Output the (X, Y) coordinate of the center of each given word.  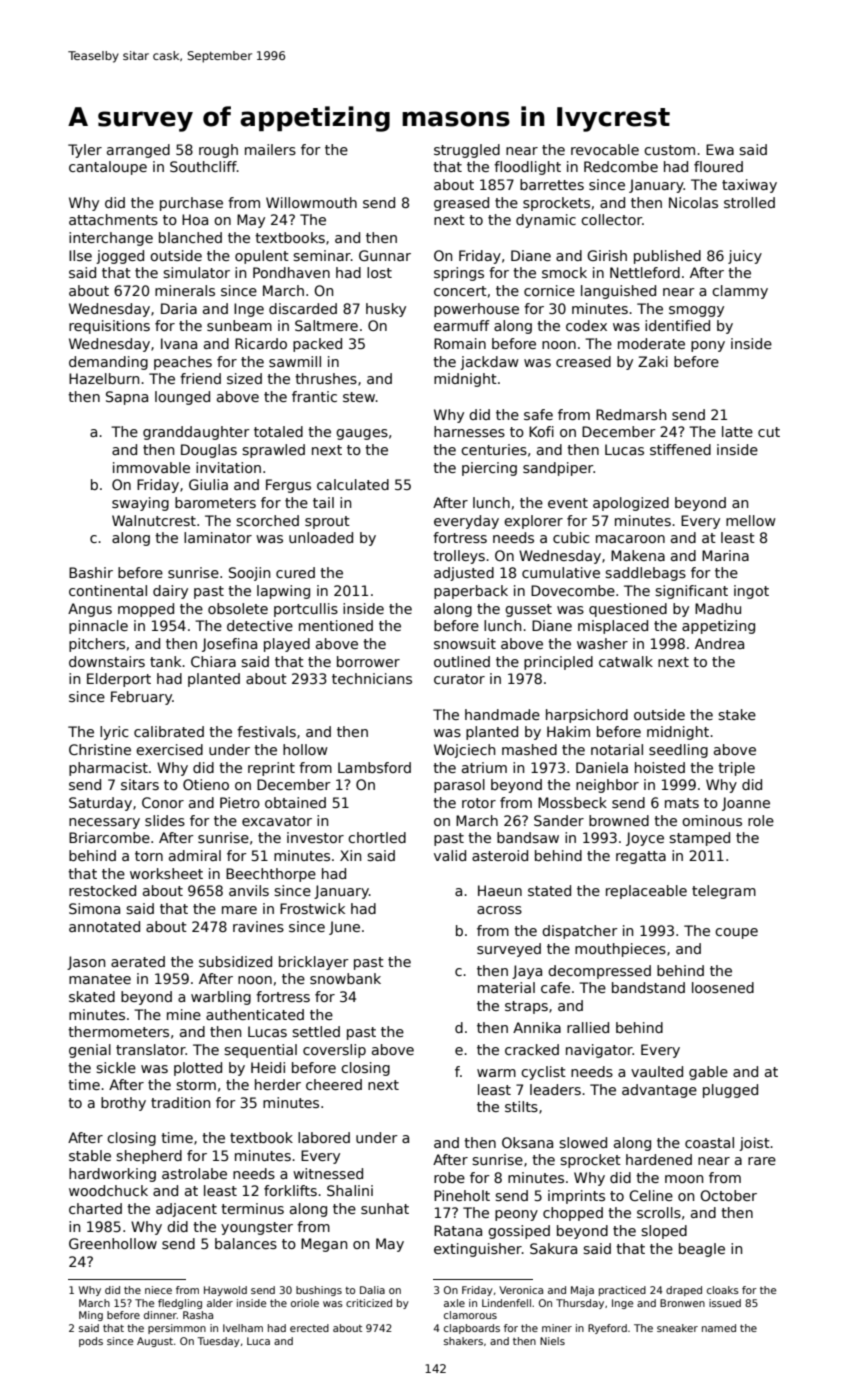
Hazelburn (104, 378)
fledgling (180, 1304)
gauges (362, 434)
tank (165, 661)
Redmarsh (631, 414)
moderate (651, 343)
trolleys (459, 557)
